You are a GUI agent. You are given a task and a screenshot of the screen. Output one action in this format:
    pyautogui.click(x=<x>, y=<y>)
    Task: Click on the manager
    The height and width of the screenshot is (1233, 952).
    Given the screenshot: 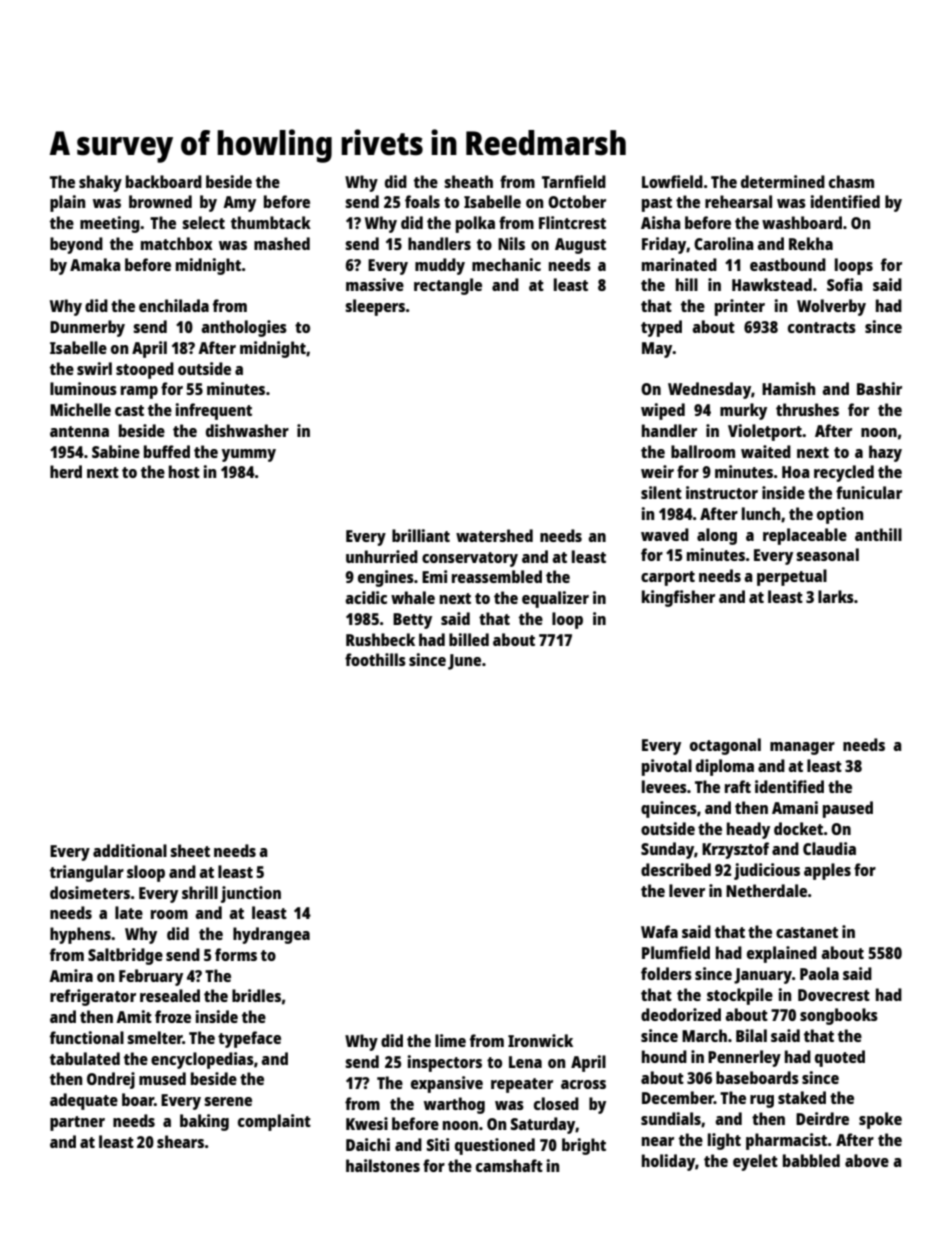 What is the action you would take?
    pyautogui.click(x=802, y=748)
